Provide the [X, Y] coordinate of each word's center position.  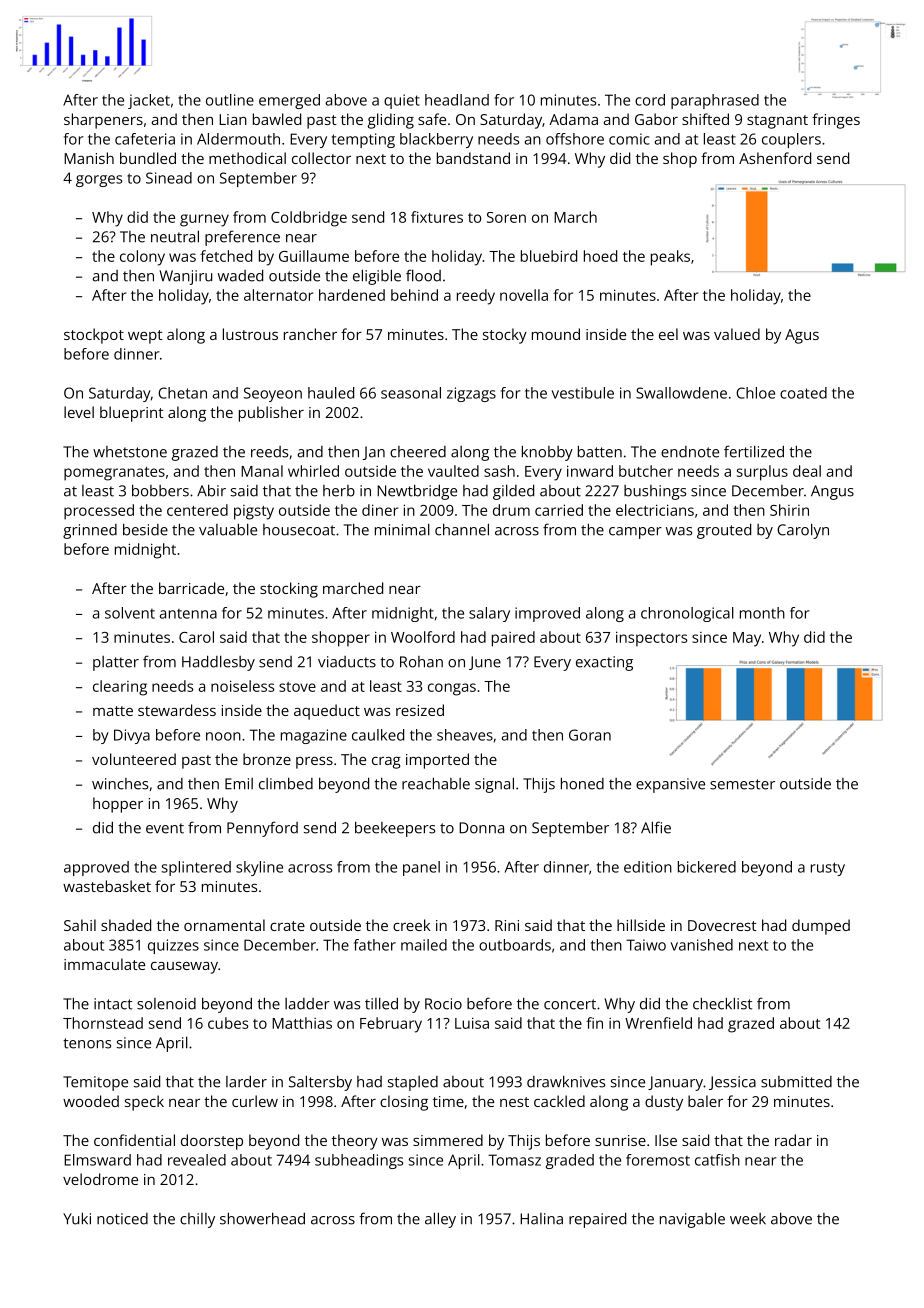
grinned [90, 531]
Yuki [77, 1218]
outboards [515, 945]
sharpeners [103, 121]
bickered [707, 867]
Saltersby [320, 1083]
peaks [670, 258]
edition [648, 867]
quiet [402, 101]
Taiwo [646, 945]
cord [650, 100]
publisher [271, 414]
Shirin [789, 510]
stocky [505, 336]
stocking [289, 590]
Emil [239, 784]
